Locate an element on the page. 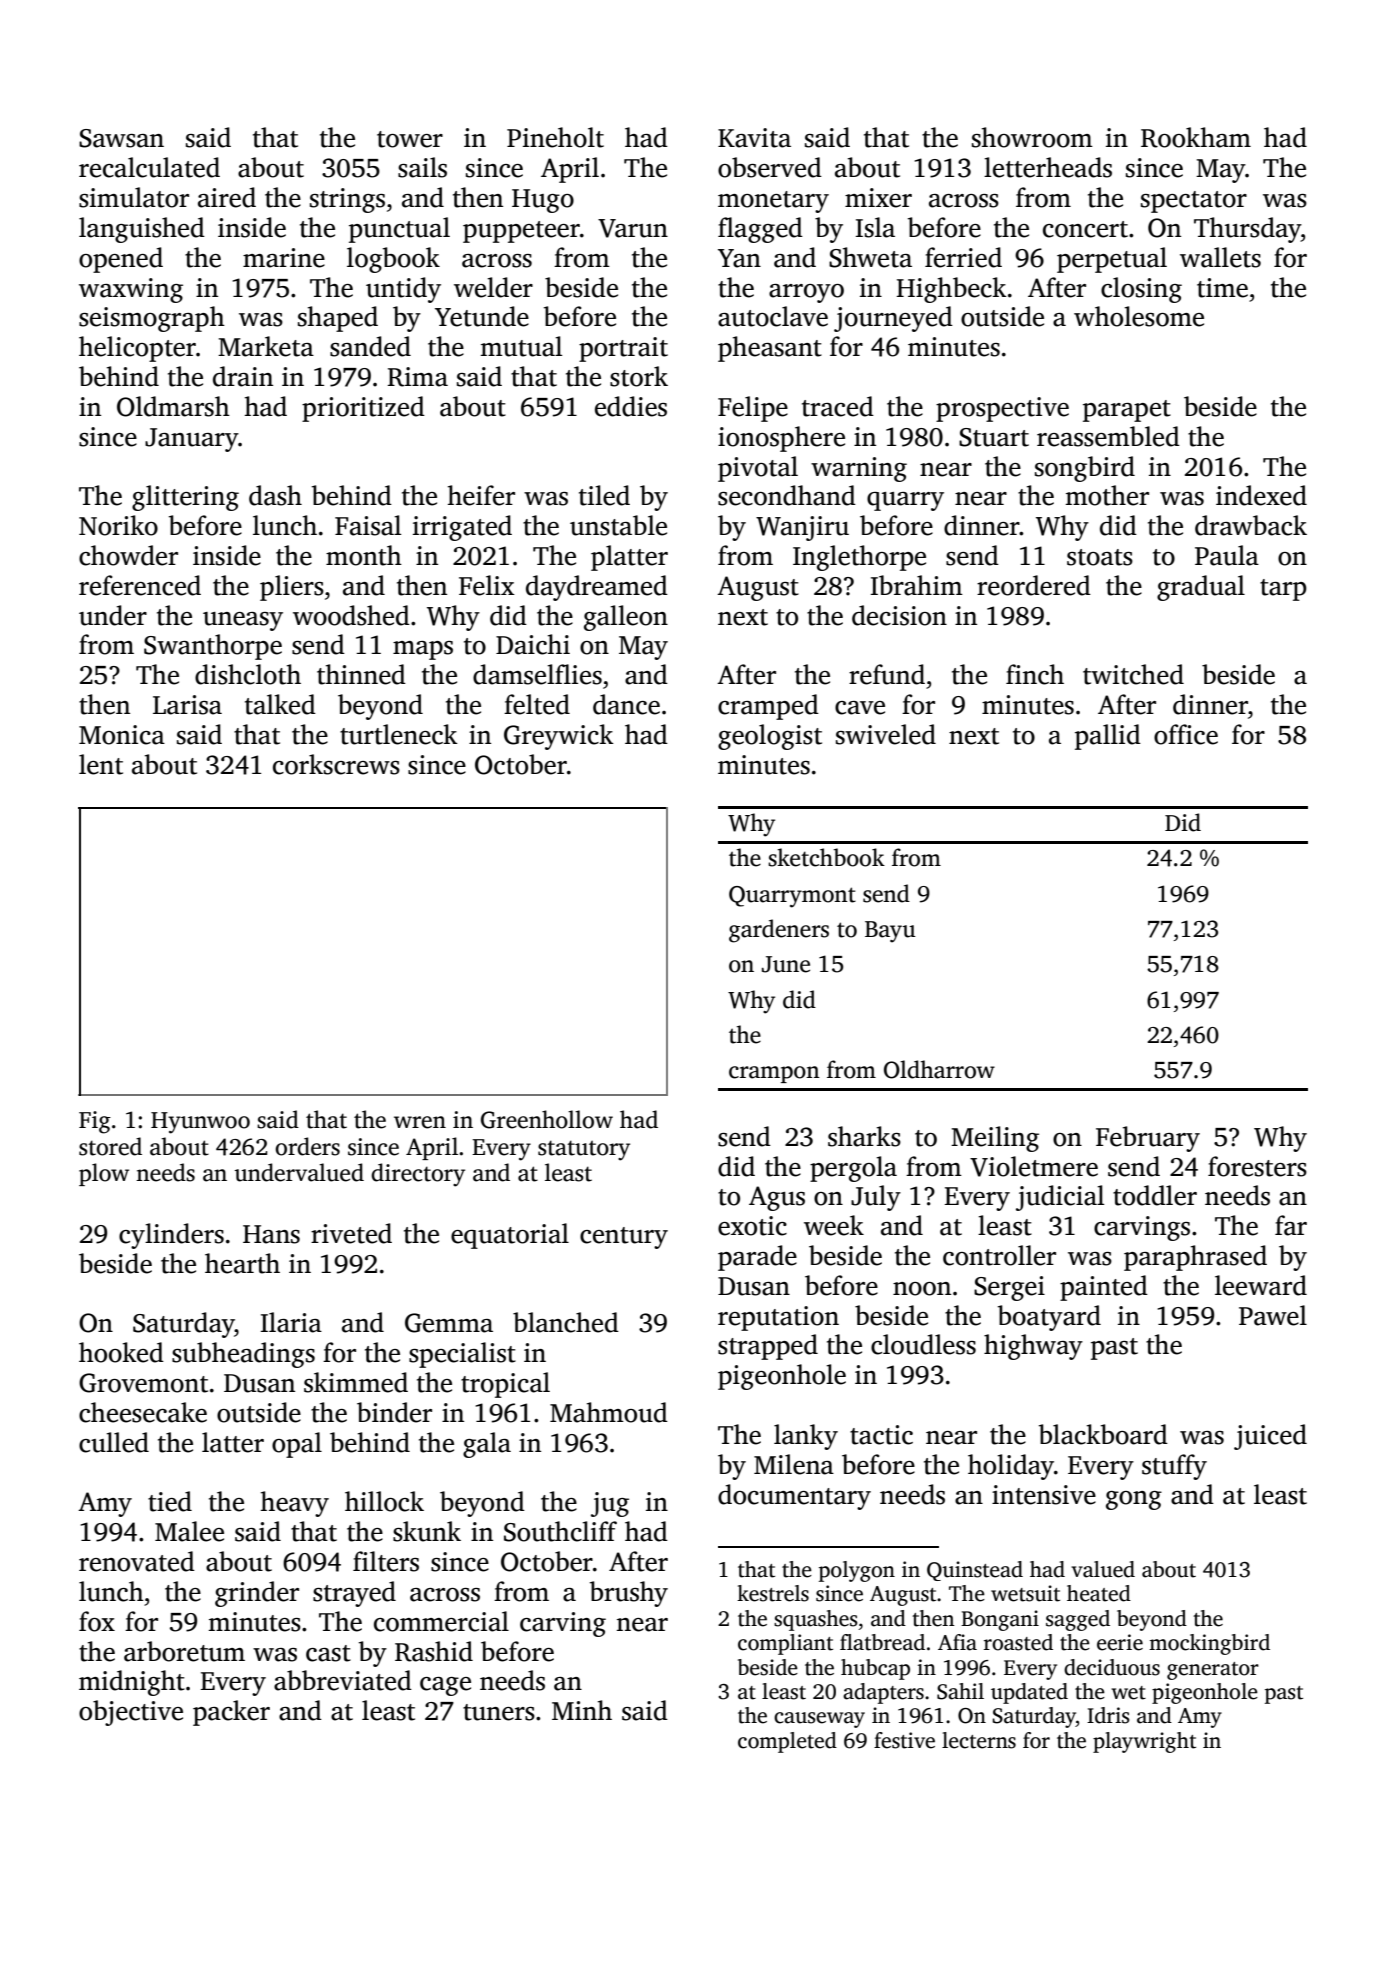  February is located at coordinates (1148, 1139).
